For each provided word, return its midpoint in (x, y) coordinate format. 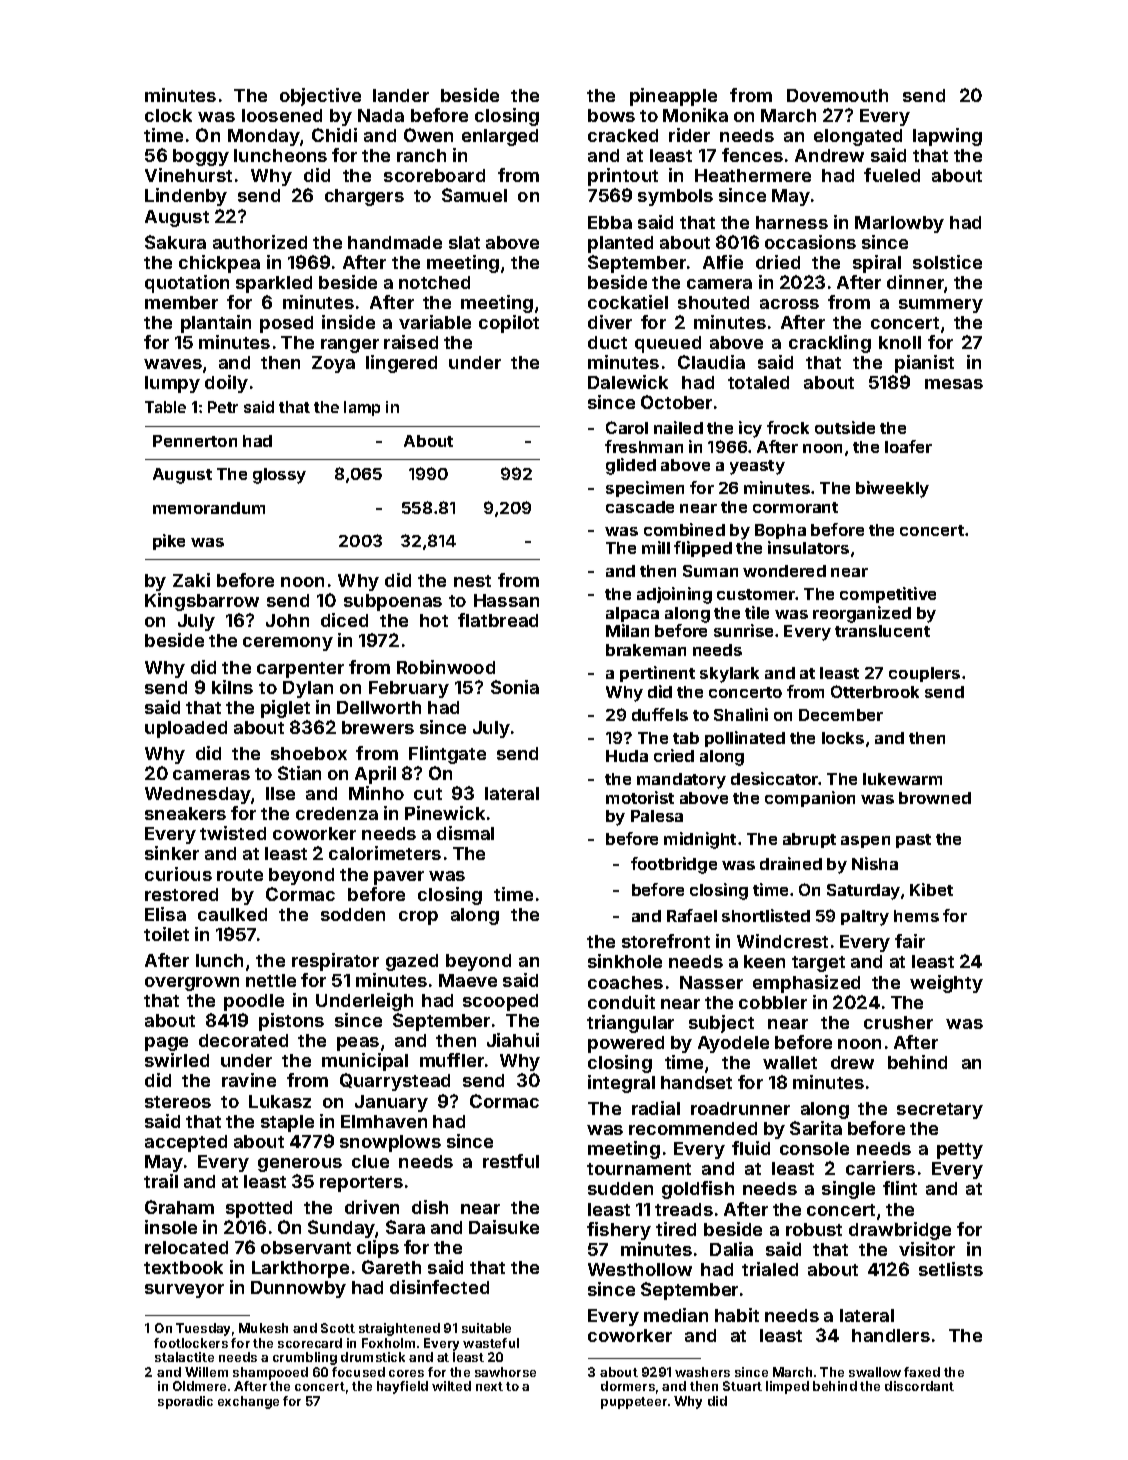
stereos (178, 1102)
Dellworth (379, 707)
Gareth (391, 1267)
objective (320, 97)
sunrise (743, 630)
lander (401, 95)
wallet (790, 1062)
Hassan (506, 600)
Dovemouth (837, 95)
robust (814, 1229)
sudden (620, 1188)
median (676, 1315)
